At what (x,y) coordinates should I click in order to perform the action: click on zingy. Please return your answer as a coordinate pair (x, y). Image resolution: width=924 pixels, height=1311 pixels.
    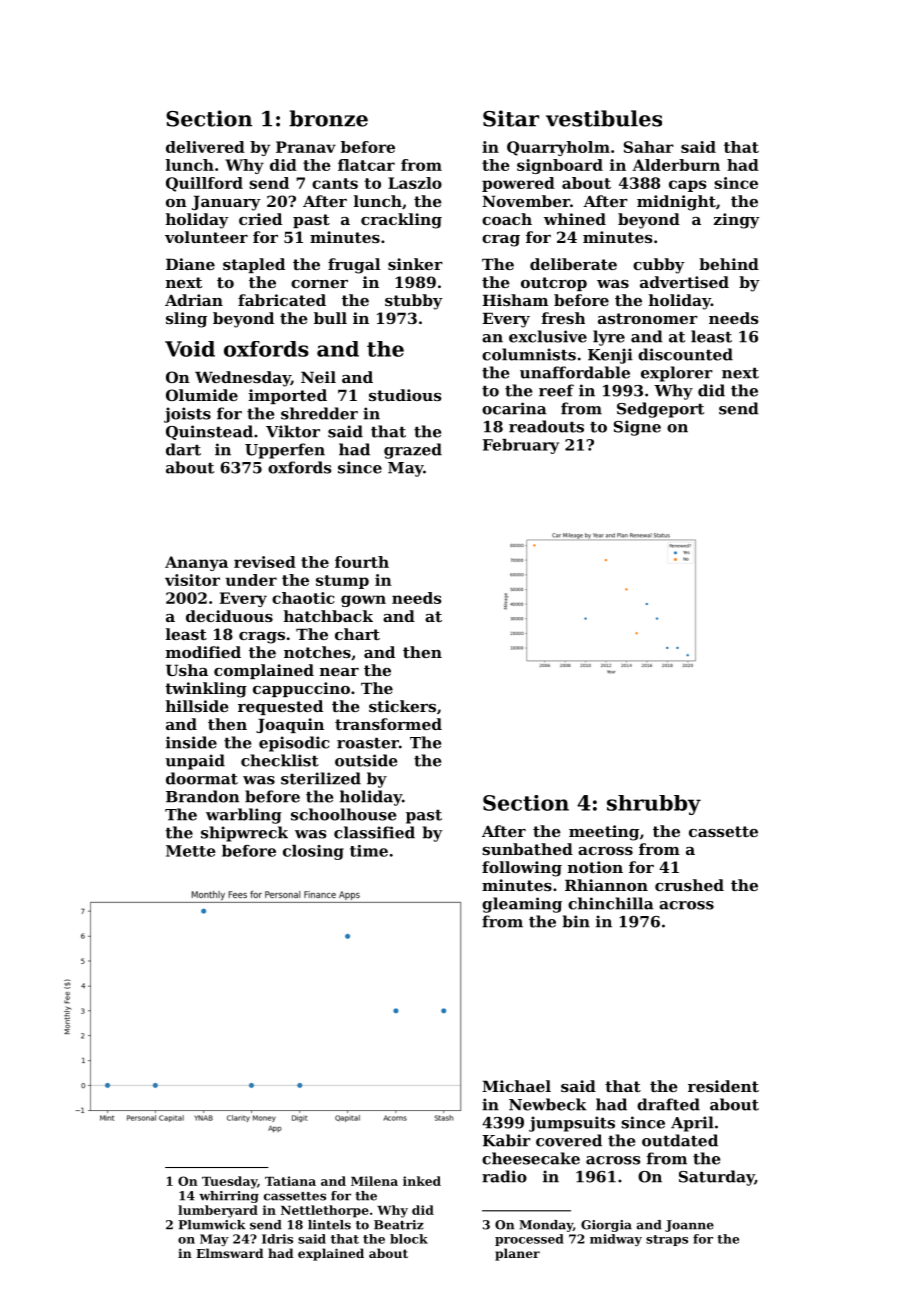
    Looking at the image, I should click on (737, 221).
